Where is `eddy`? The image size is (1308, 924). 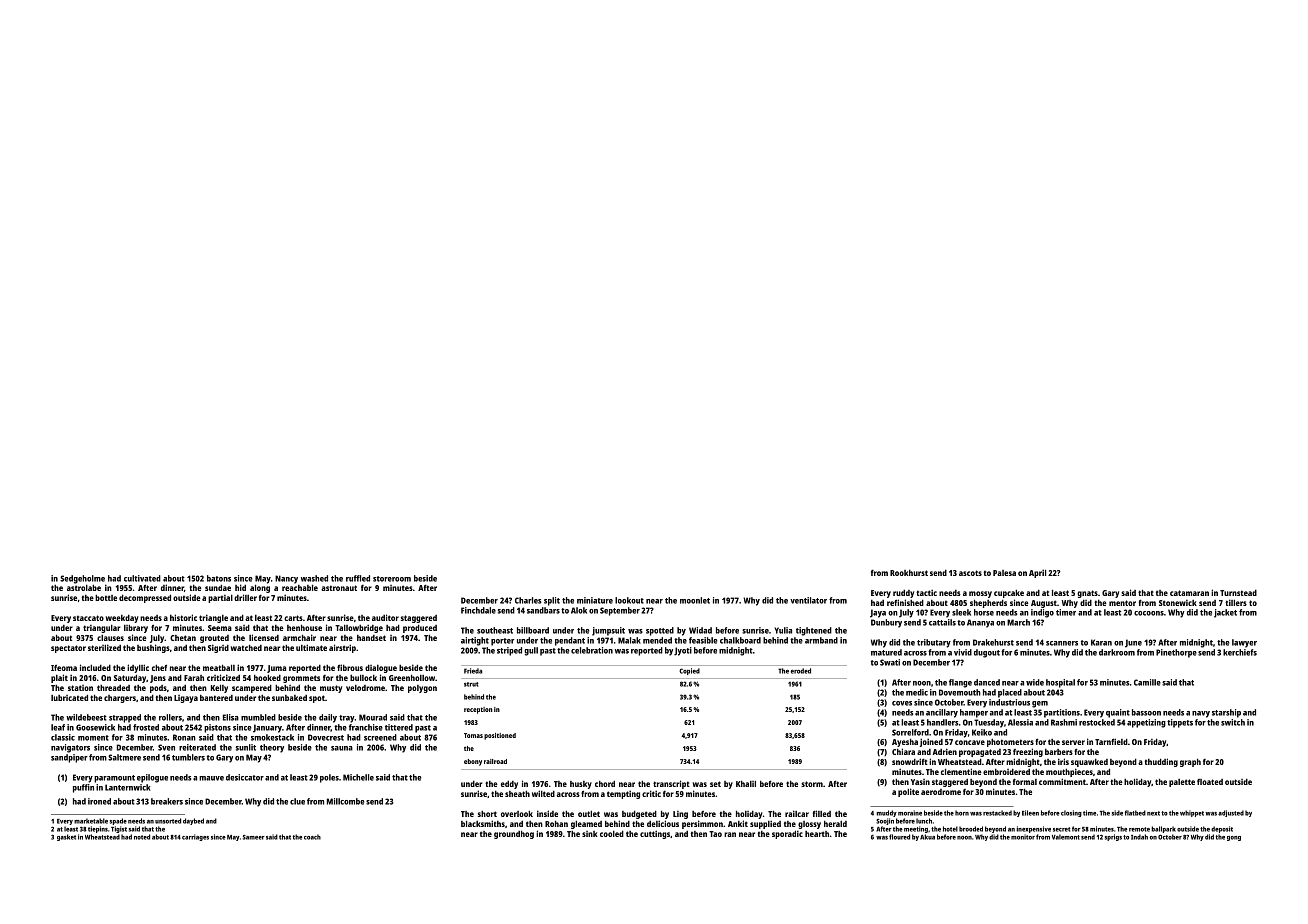
eddy is located at coordinates (509, 784).
